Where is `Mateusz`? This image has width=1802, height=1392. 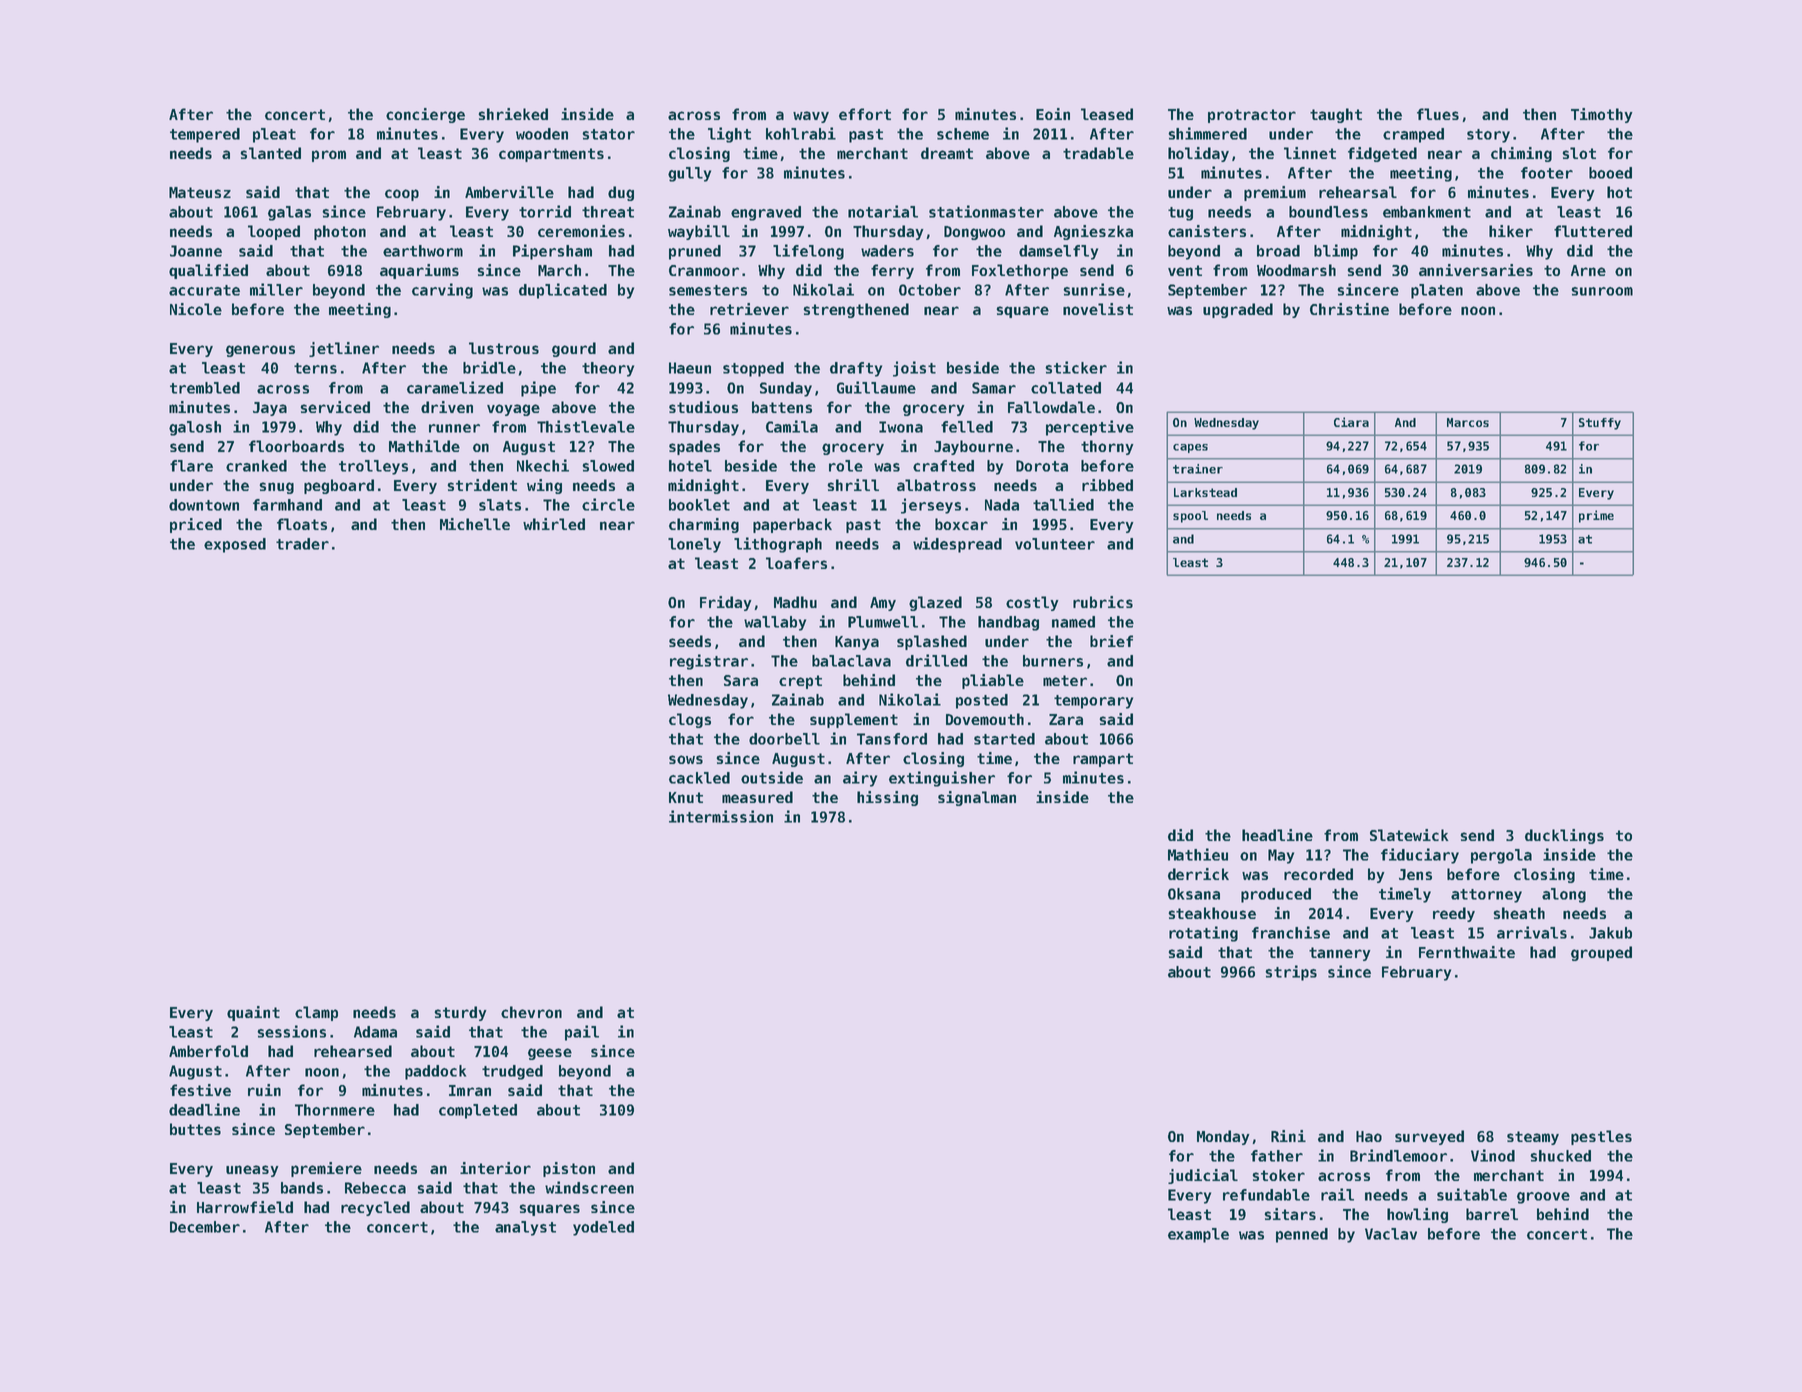
Mateusz is located at coordinates (200, 192).
